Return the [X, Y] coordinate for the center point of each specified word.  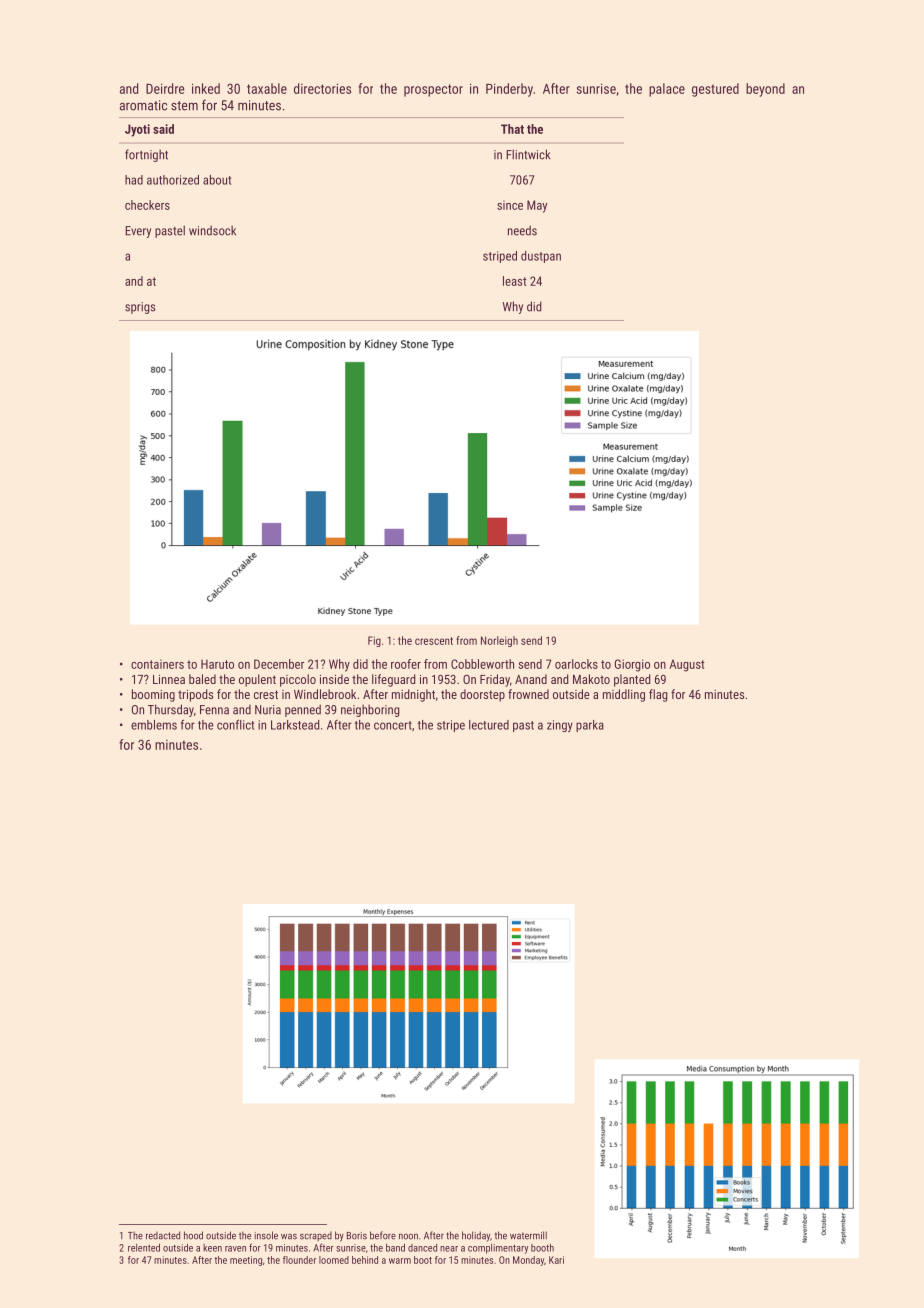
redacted [163, 1235]
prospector [433, 90]
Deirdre [165, 88]
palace [667, 90]
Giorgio [632, 665]
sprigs [140, 308]
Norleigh [499, 641]
